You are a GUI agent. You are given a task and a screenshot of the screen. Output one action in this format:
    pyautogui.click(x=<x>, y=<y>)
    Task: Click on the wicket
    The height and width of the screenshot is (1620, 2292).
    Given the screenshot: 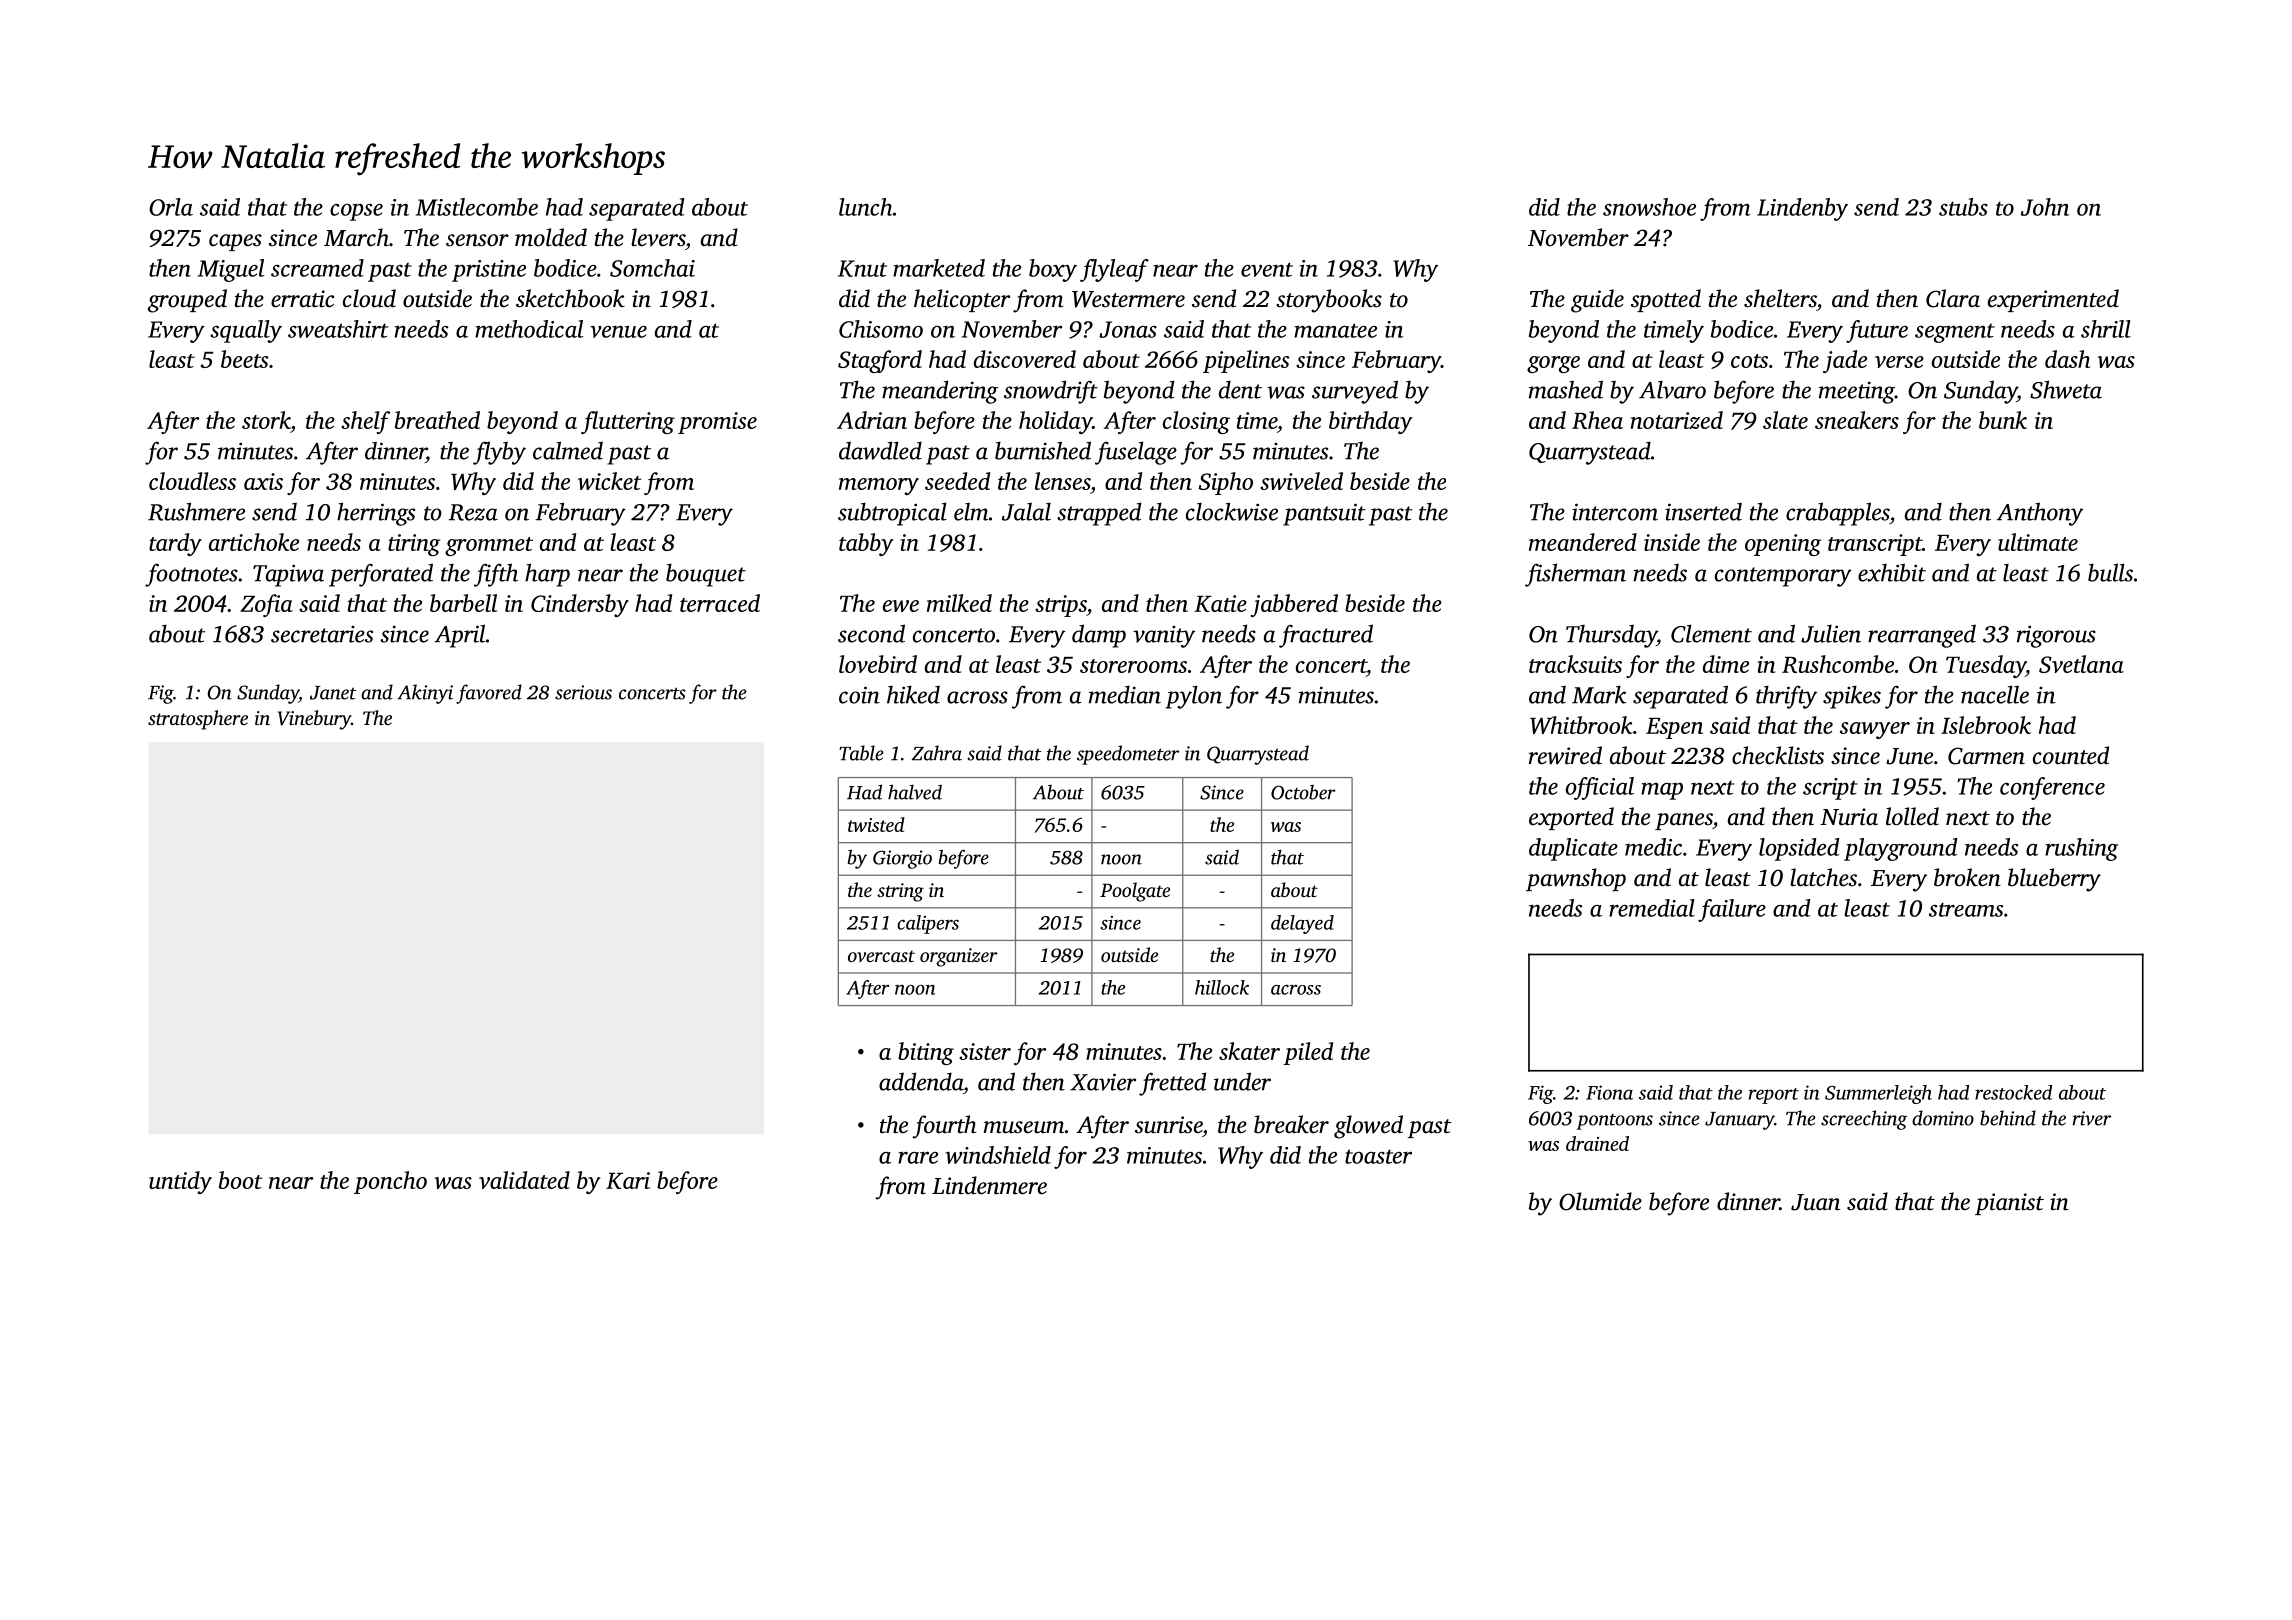 What is the action you would take?
    pyautogui.click(x=609, y=481)
